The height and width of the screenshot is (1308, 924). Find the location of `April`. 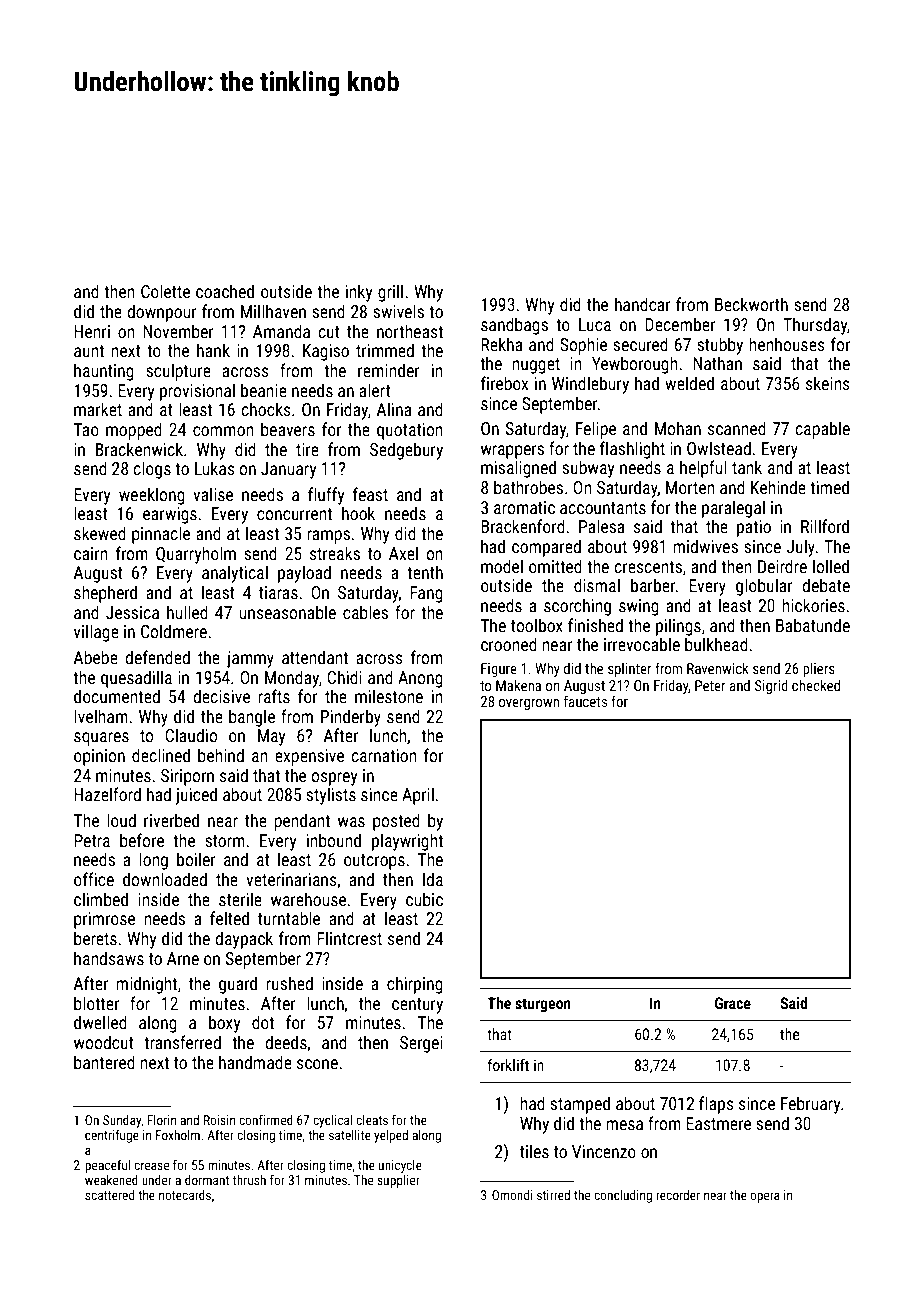

April is located at coordinates (418, 796).
